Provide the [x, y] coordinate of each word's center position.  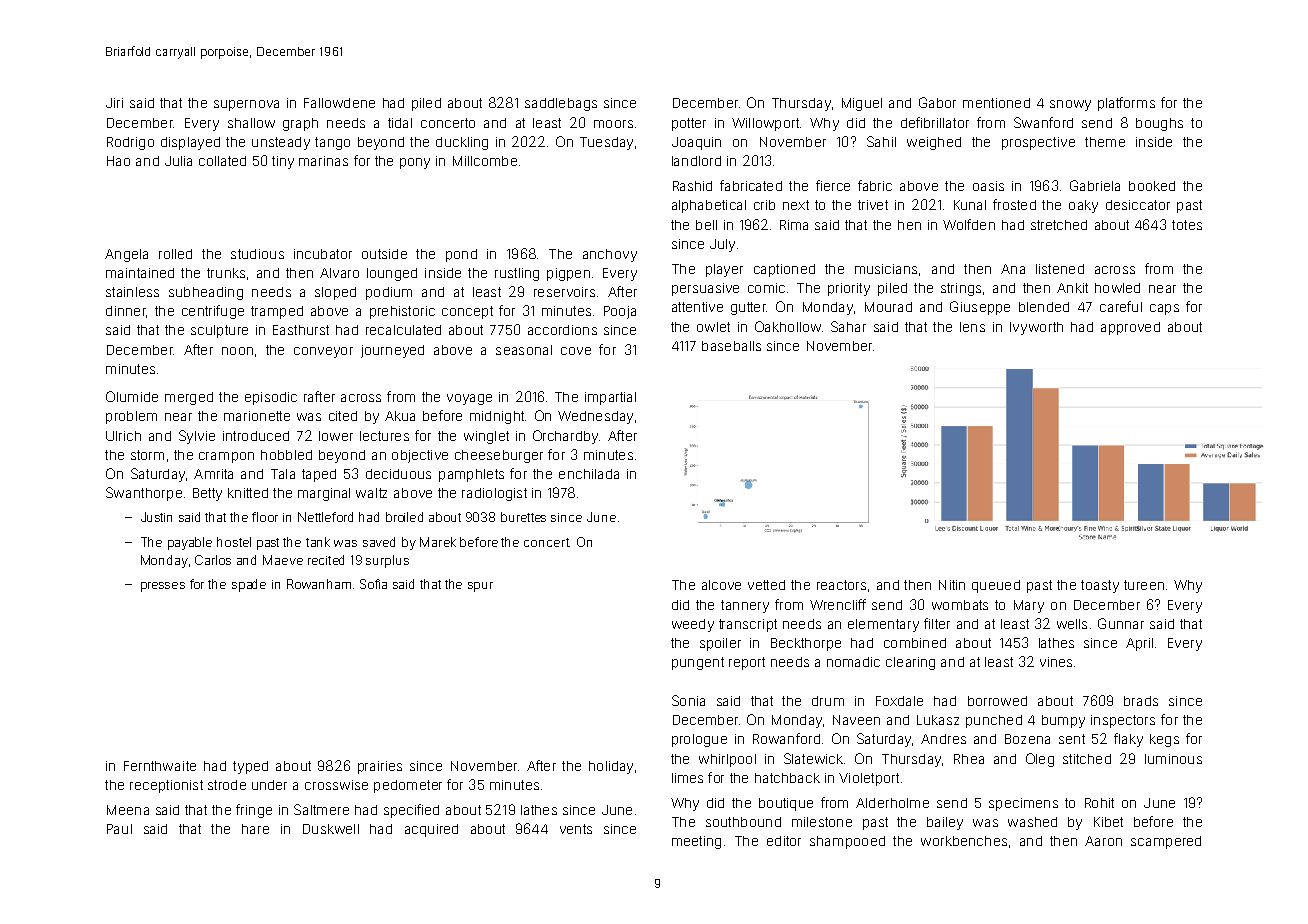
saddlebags [561, 104]
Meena [128, 810]
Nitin [952, 585]
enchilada [589, 474]
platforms [1126, 104]
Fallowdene [339, 103]
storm [147, 455]
